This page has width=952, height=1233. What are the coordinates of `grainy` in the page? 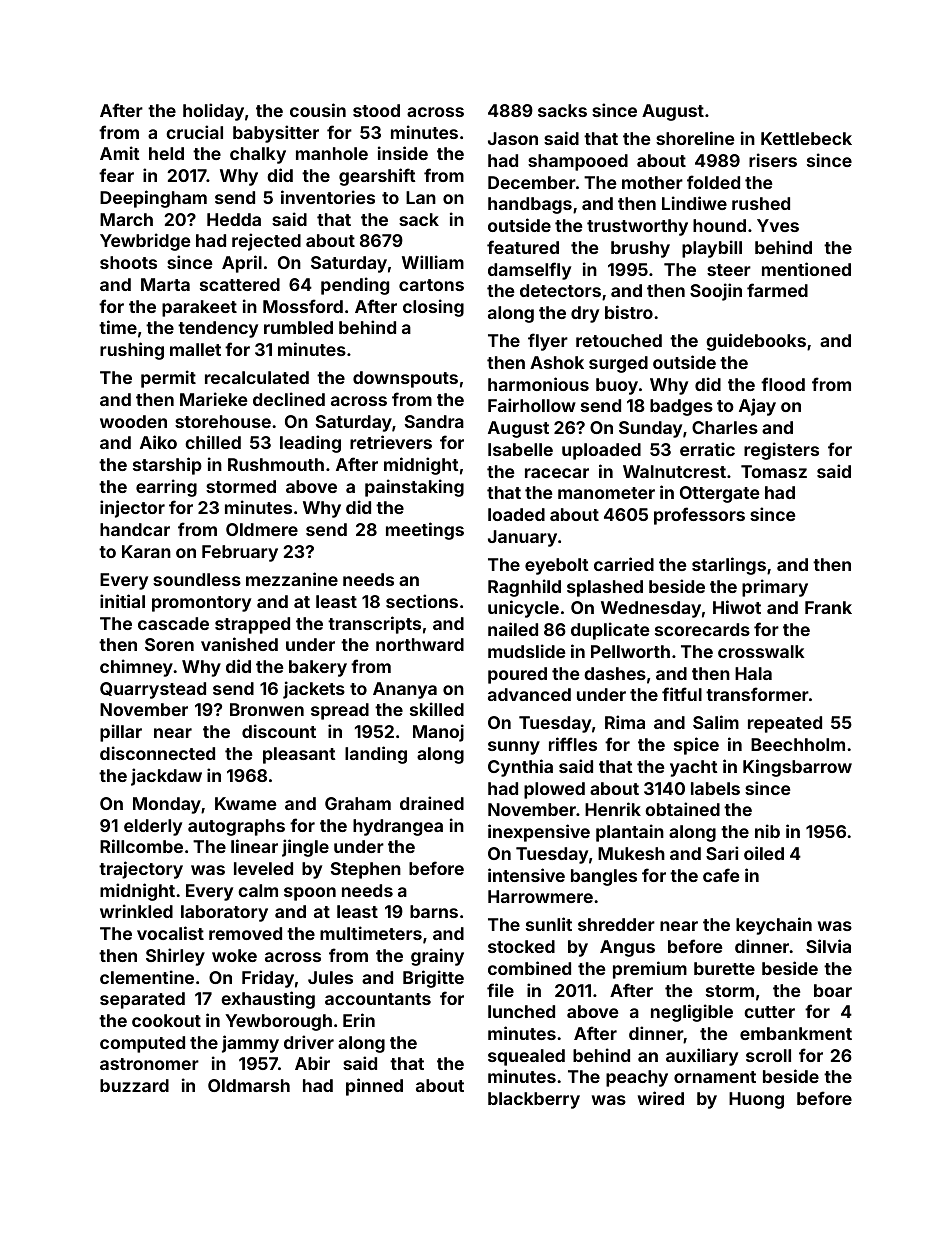 It's located at (437, 957).
